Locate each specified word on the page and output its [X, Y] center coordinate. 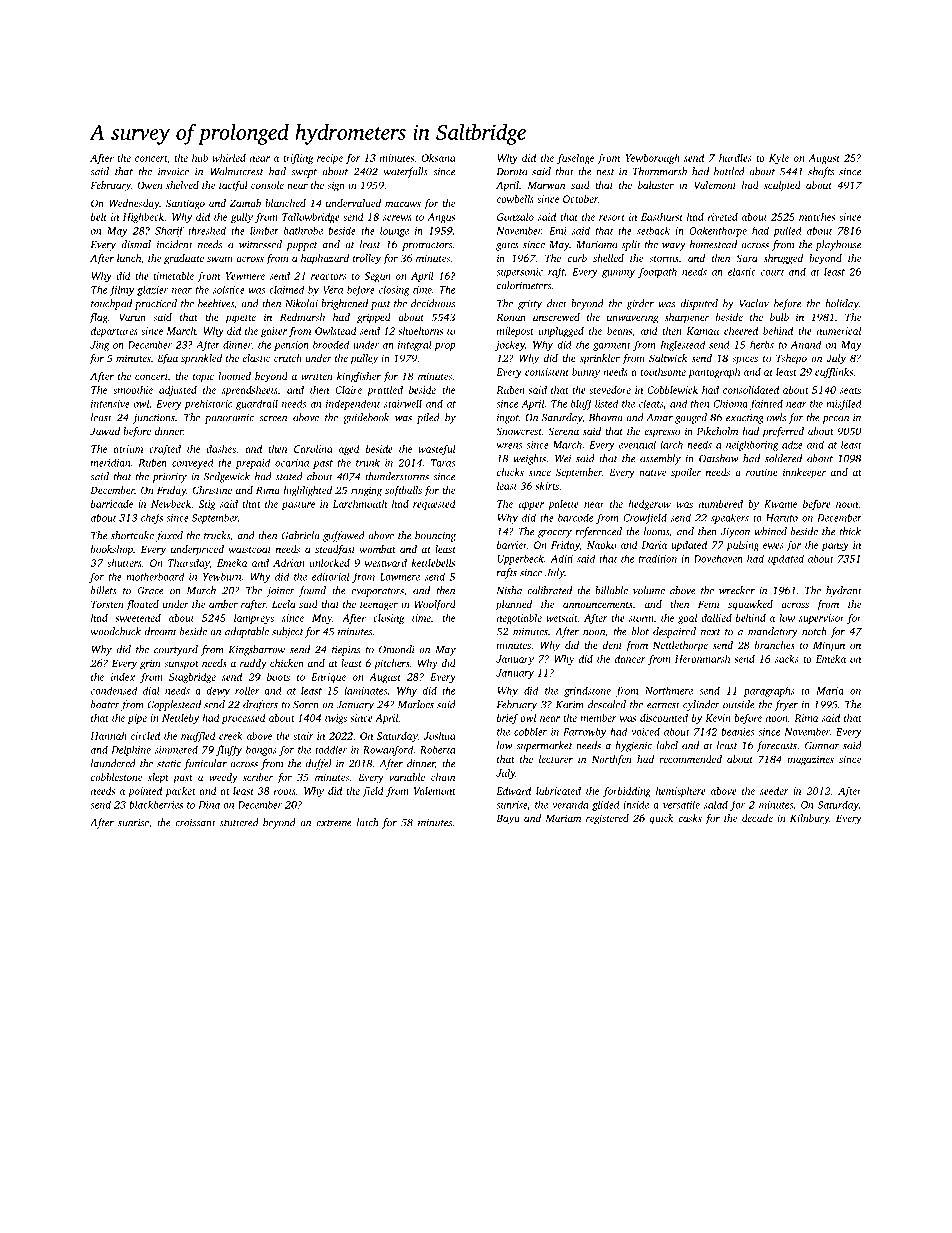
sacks [786, 659]
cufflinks [834, 373]
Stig [207, 505]
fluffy [229, 750]
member [598, 718]
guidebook [366, 418]
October [580, 199]
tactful [233, 186]
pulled [787, 231]
